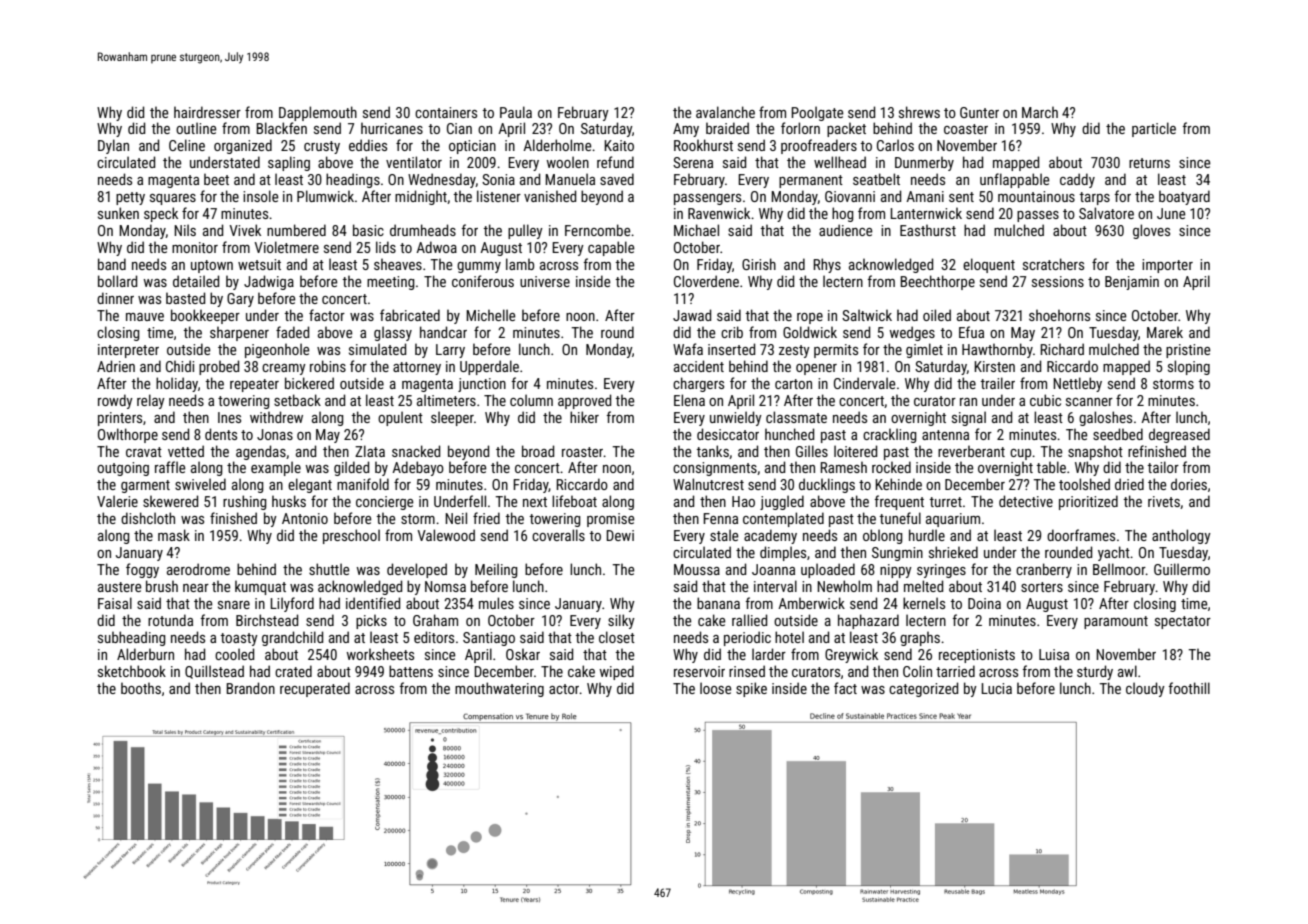  I want to click on Paula, so click(516, 112).
